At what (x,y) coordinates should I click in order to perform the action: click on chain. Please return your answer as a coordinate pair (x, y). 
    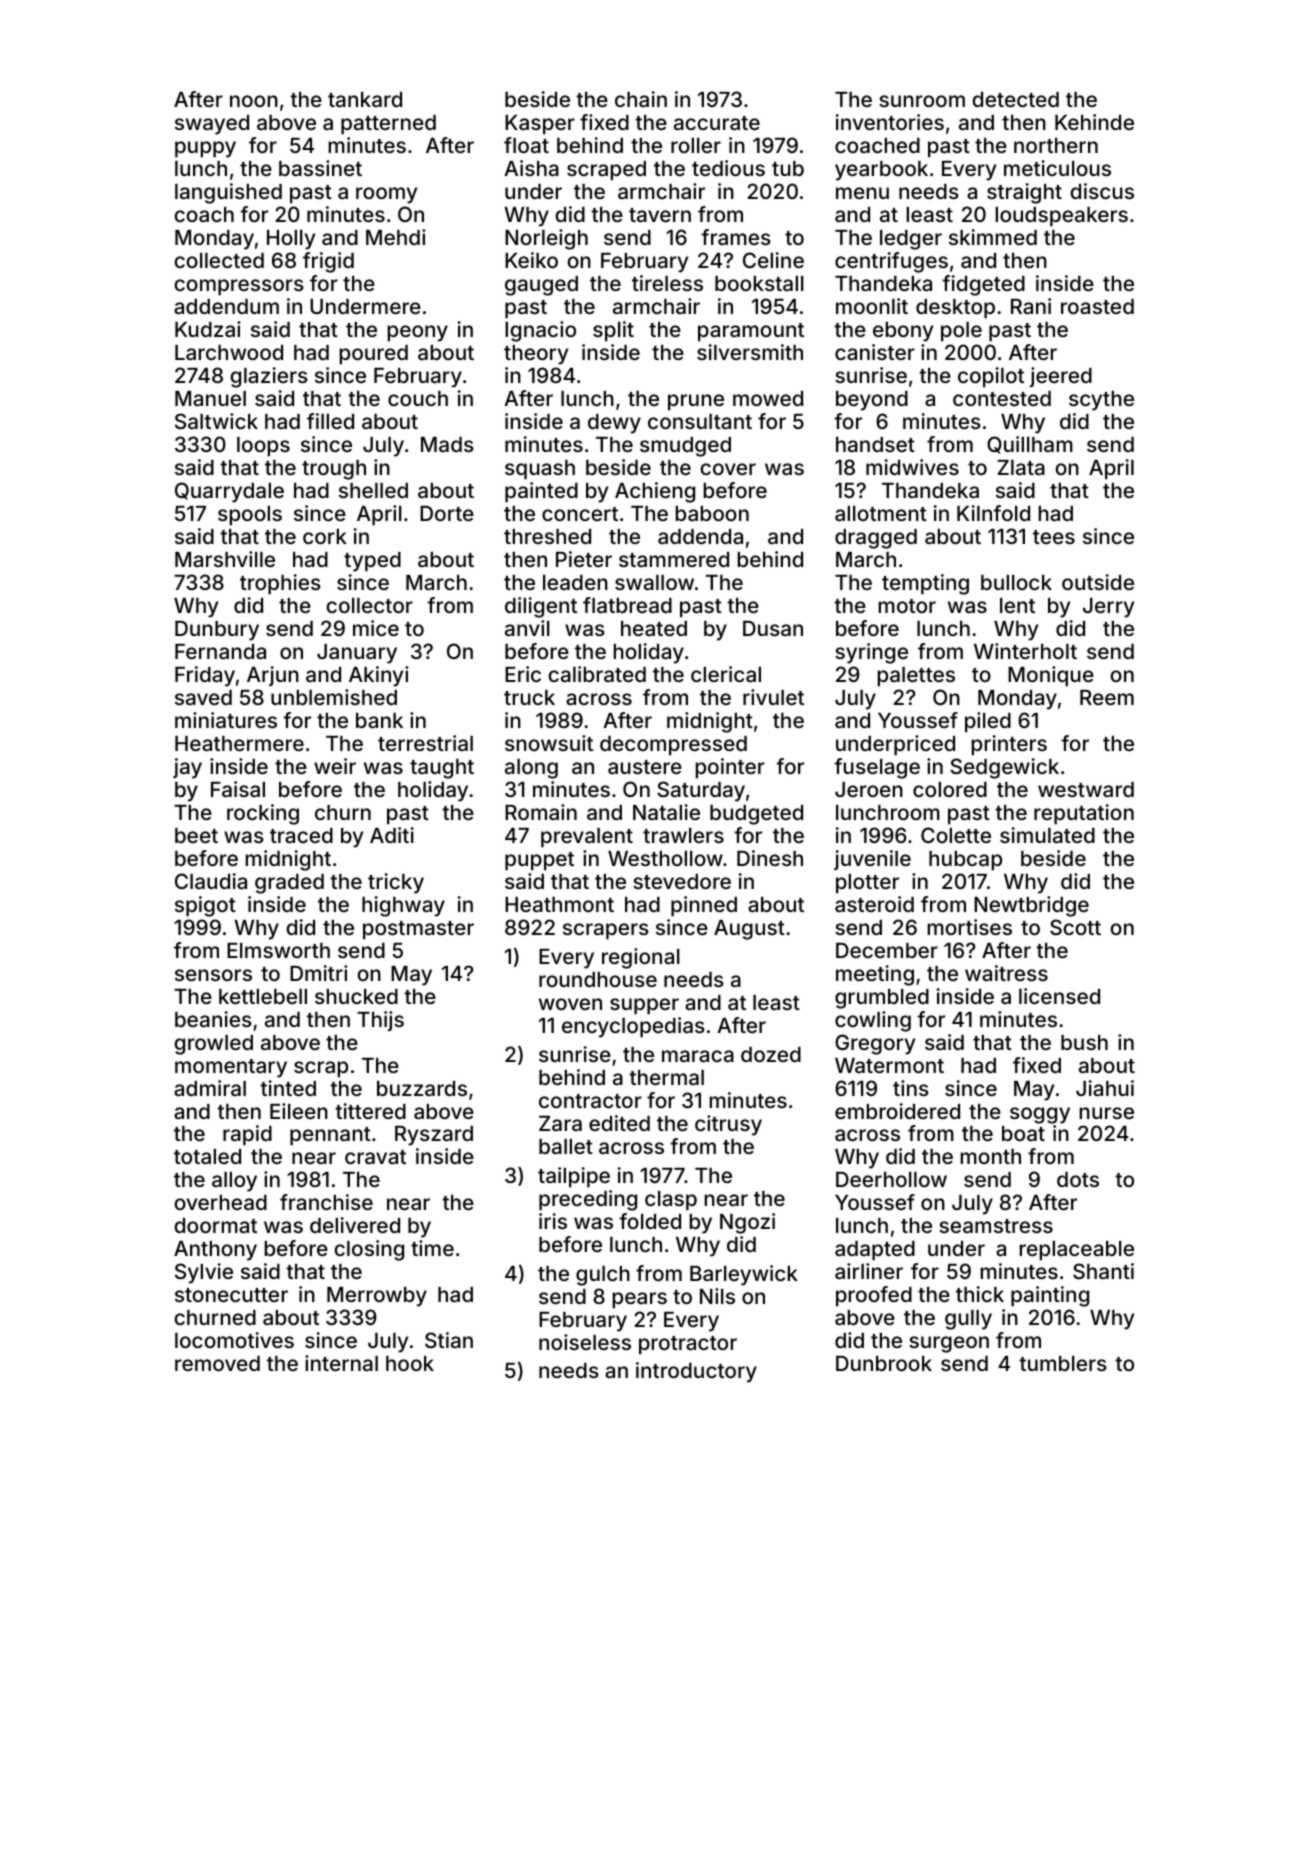
    Looking at the image, I should click on (641, 99).
